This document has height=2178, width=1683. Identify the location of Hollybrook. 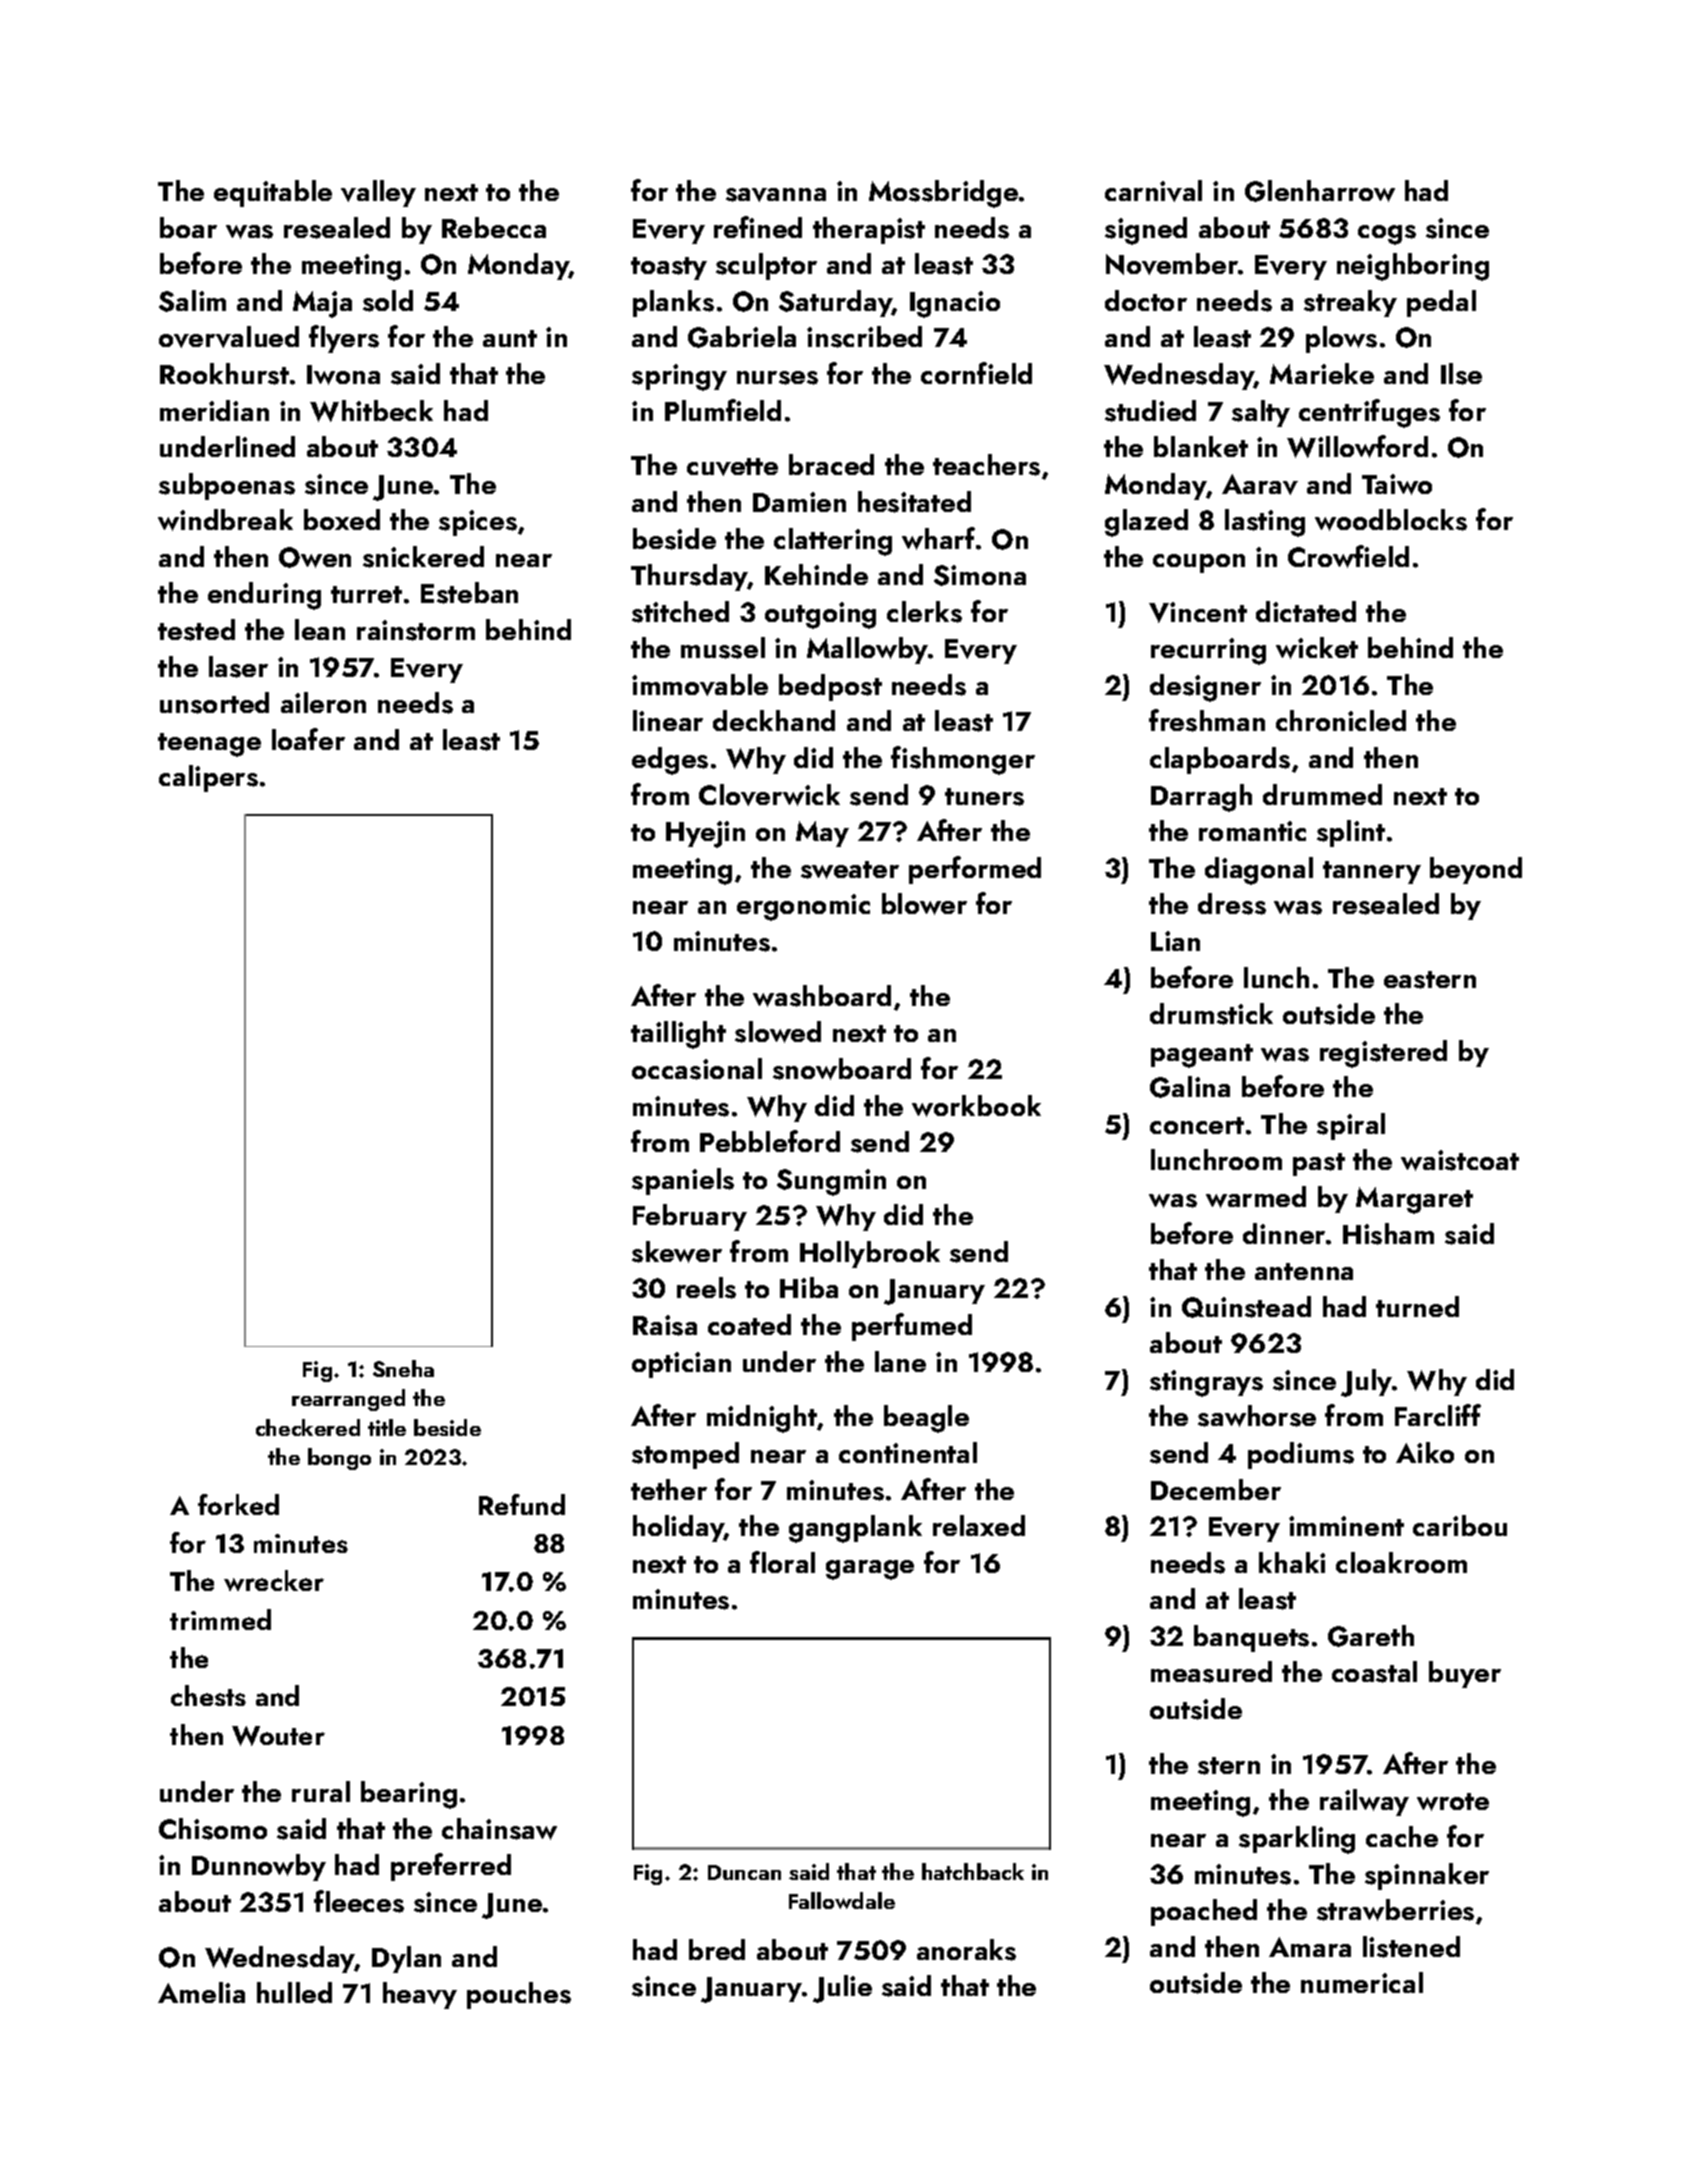
(870, 1254).
